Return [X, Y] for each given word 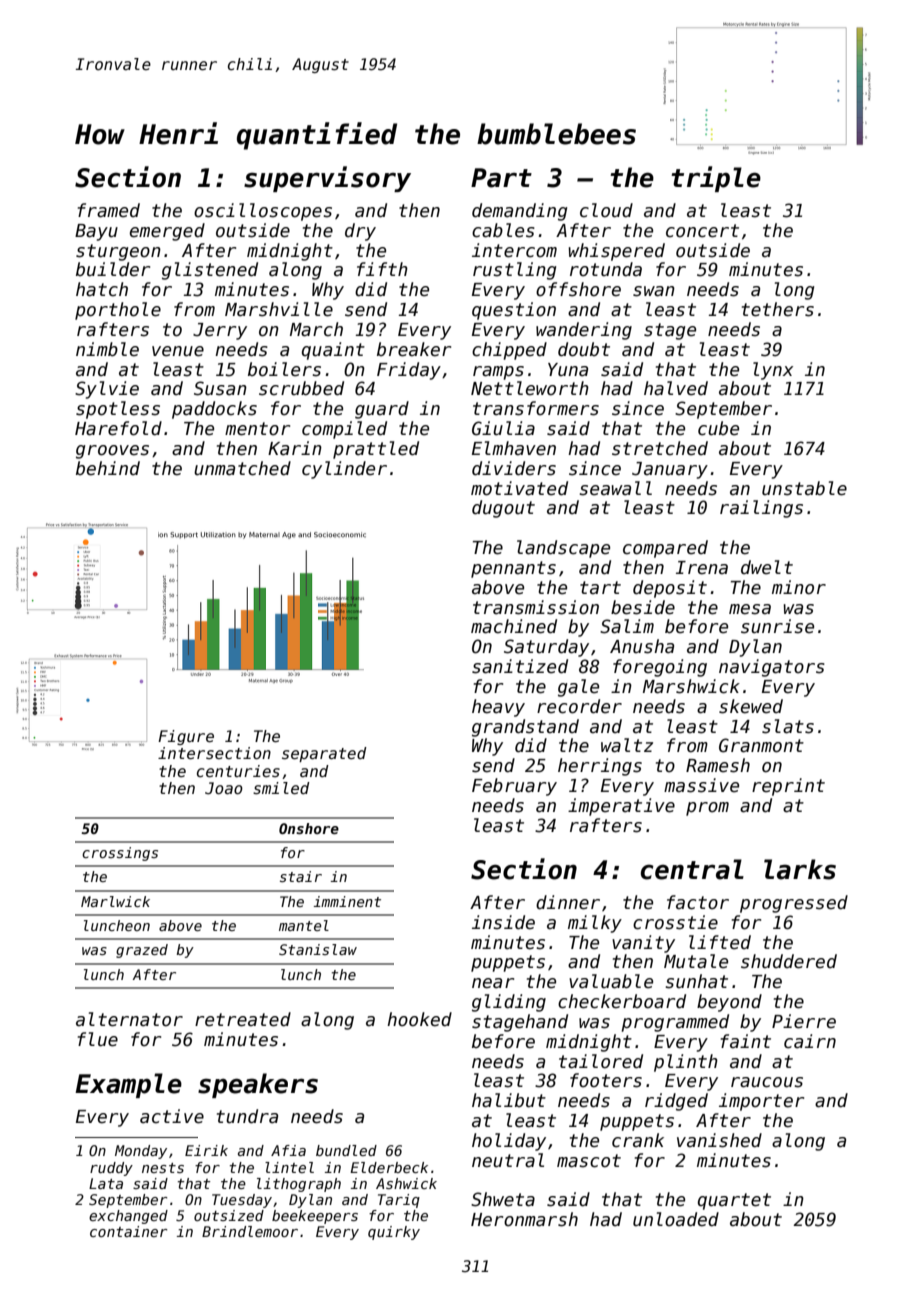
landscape [563, 549]
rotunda [606, 269]
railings [761, 509]
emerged [167, 232]
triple [716, 179]
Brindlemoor [250, 1231]
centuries [238, 771]
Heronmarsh [524, 1219]
